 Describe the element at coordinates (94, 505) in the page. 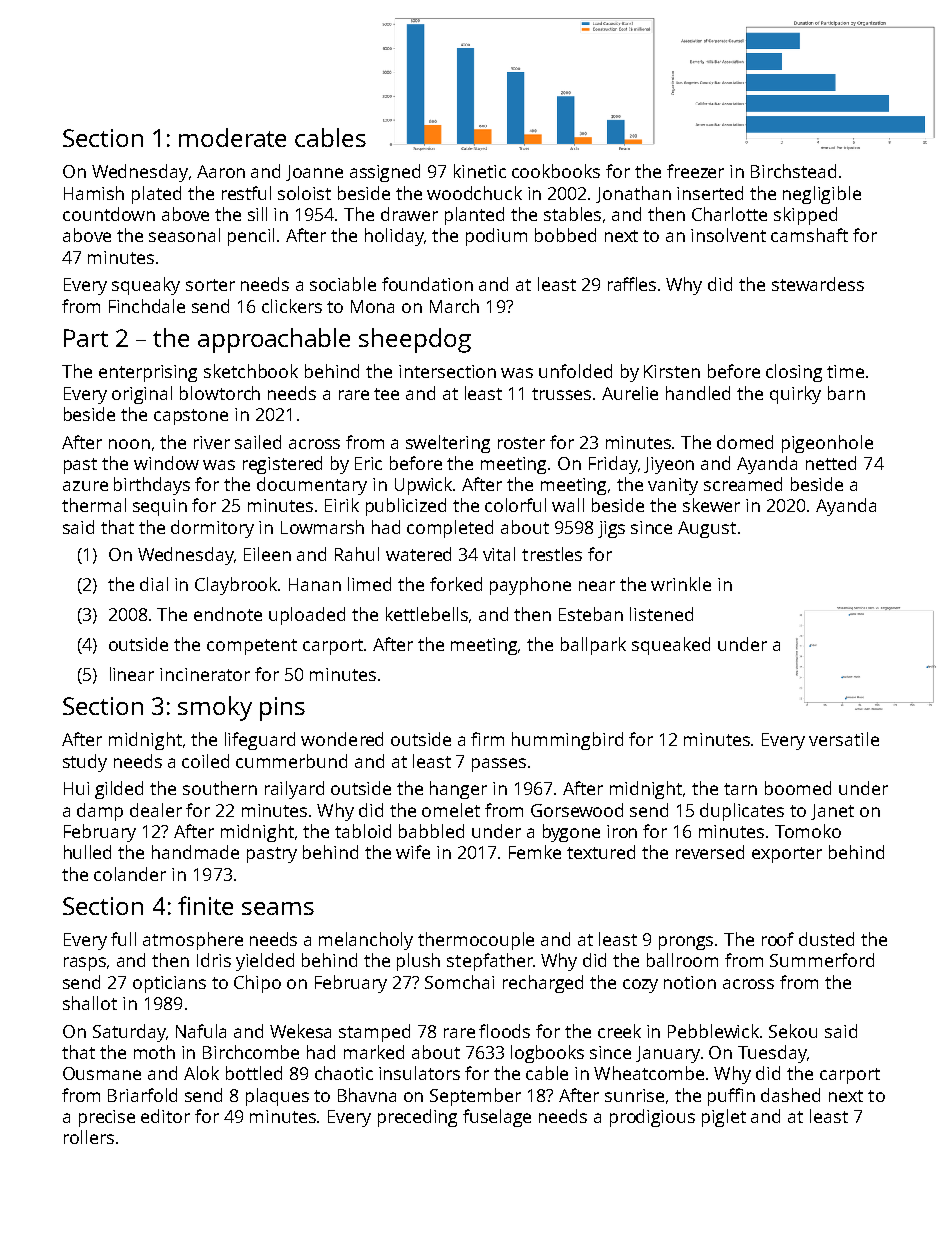

I see `thermal` at that location.
